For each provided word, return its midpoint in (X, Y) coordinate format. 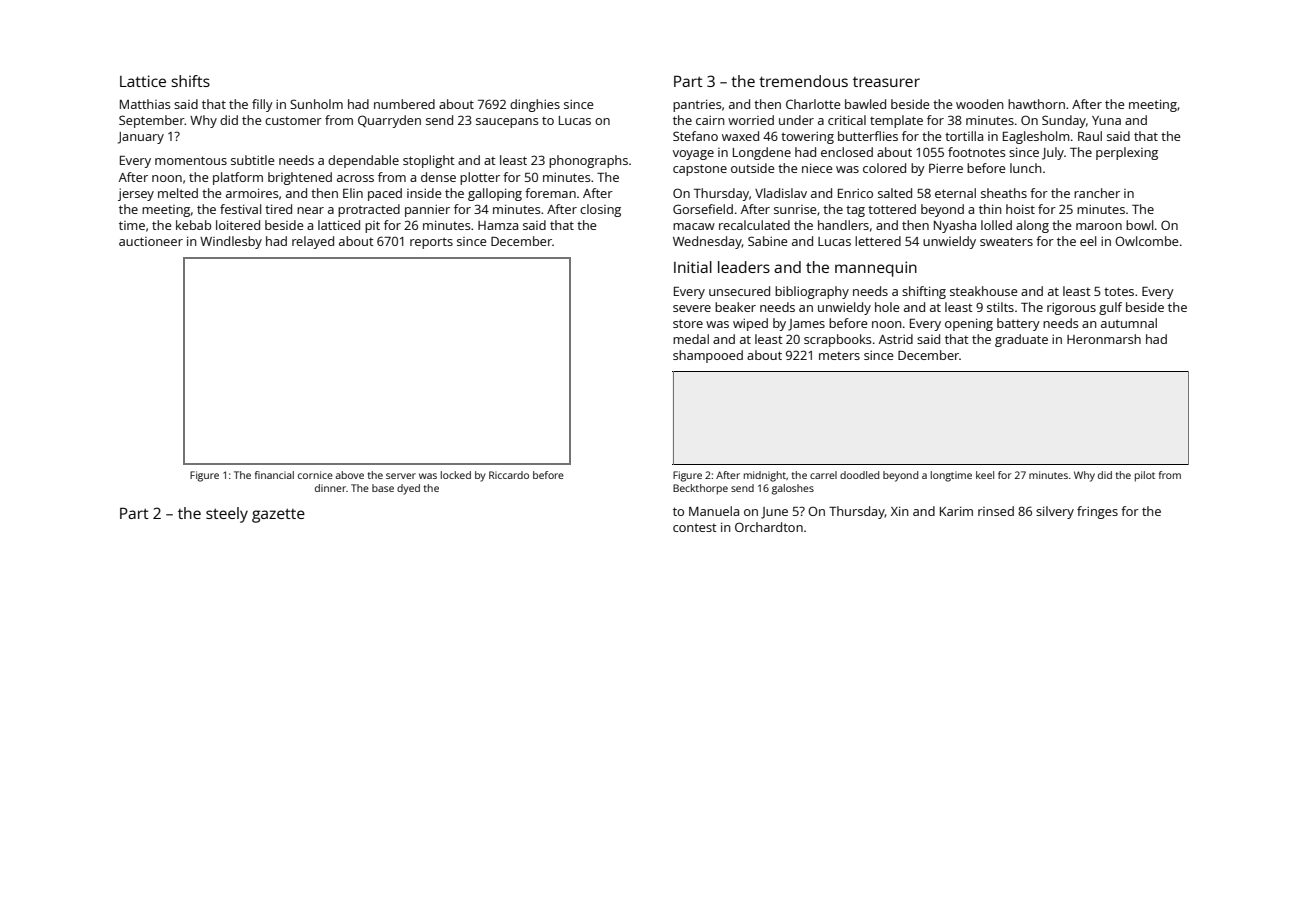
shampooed (708, 356)
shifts (190, 81)
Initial (693, 267)
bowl (1139, 225)
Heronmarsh (1104, 339)
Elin (353, 193)
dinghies (535, 105)
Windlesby (231, 242)
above (349, 475)
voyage (693, 155)
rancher (1097, 193)
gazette (278, 515)
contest (695, 527)
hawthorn (1036, 104)
